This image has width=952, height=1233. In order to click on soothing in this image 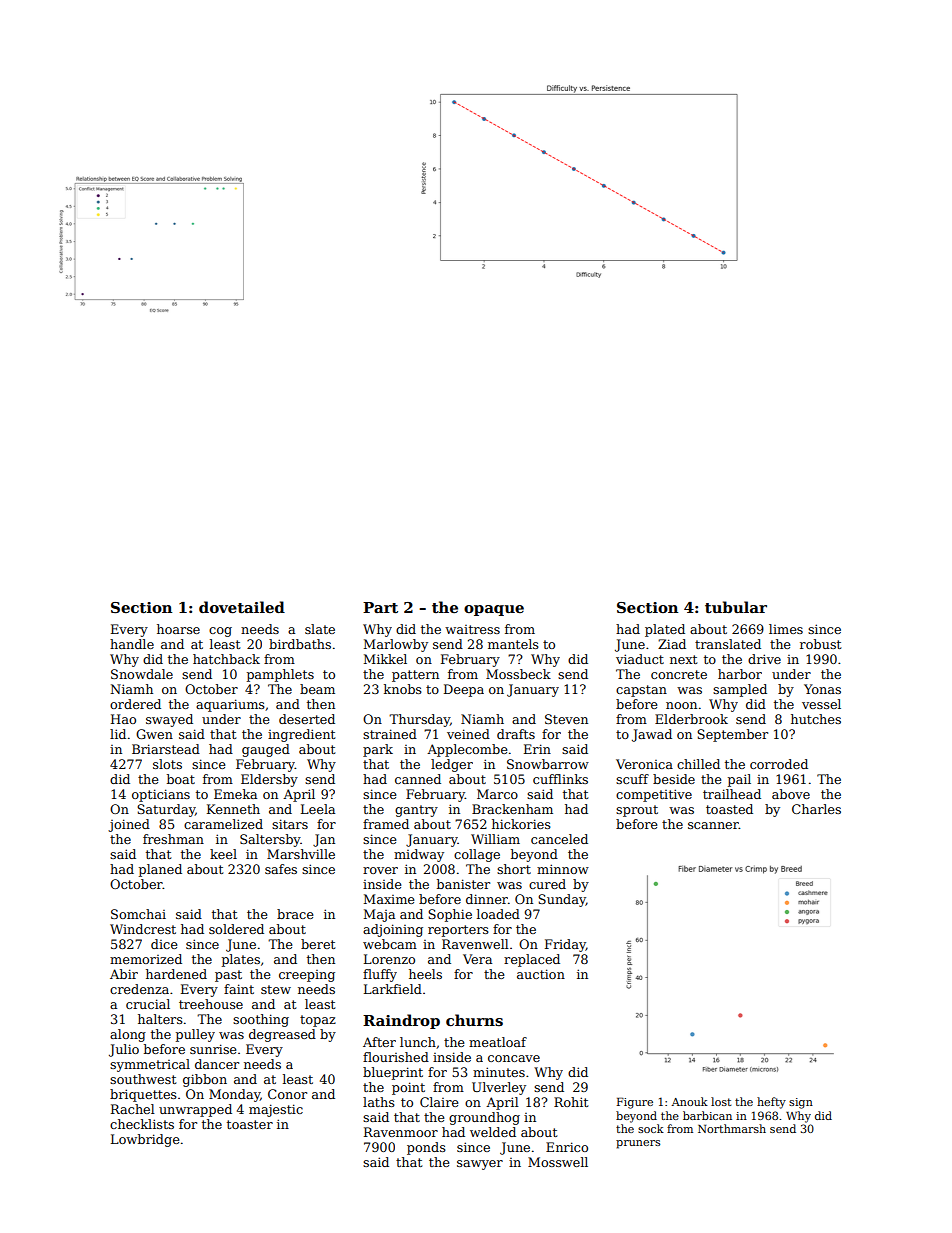, I will do `click(261, 1020)`.
